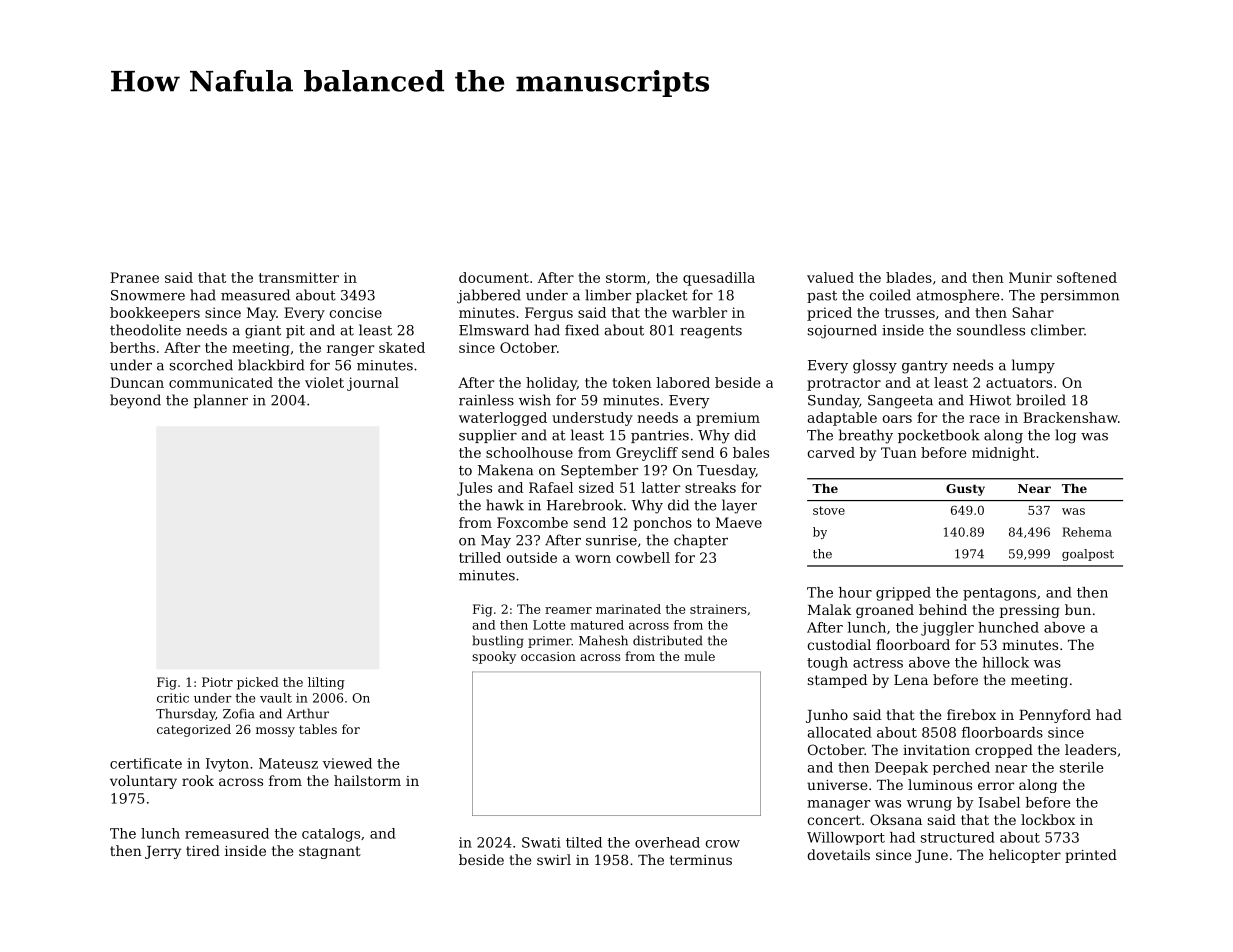  Describe the element at coordinates (1030, 277) in the screenshot. I see `Munir` at that location.
